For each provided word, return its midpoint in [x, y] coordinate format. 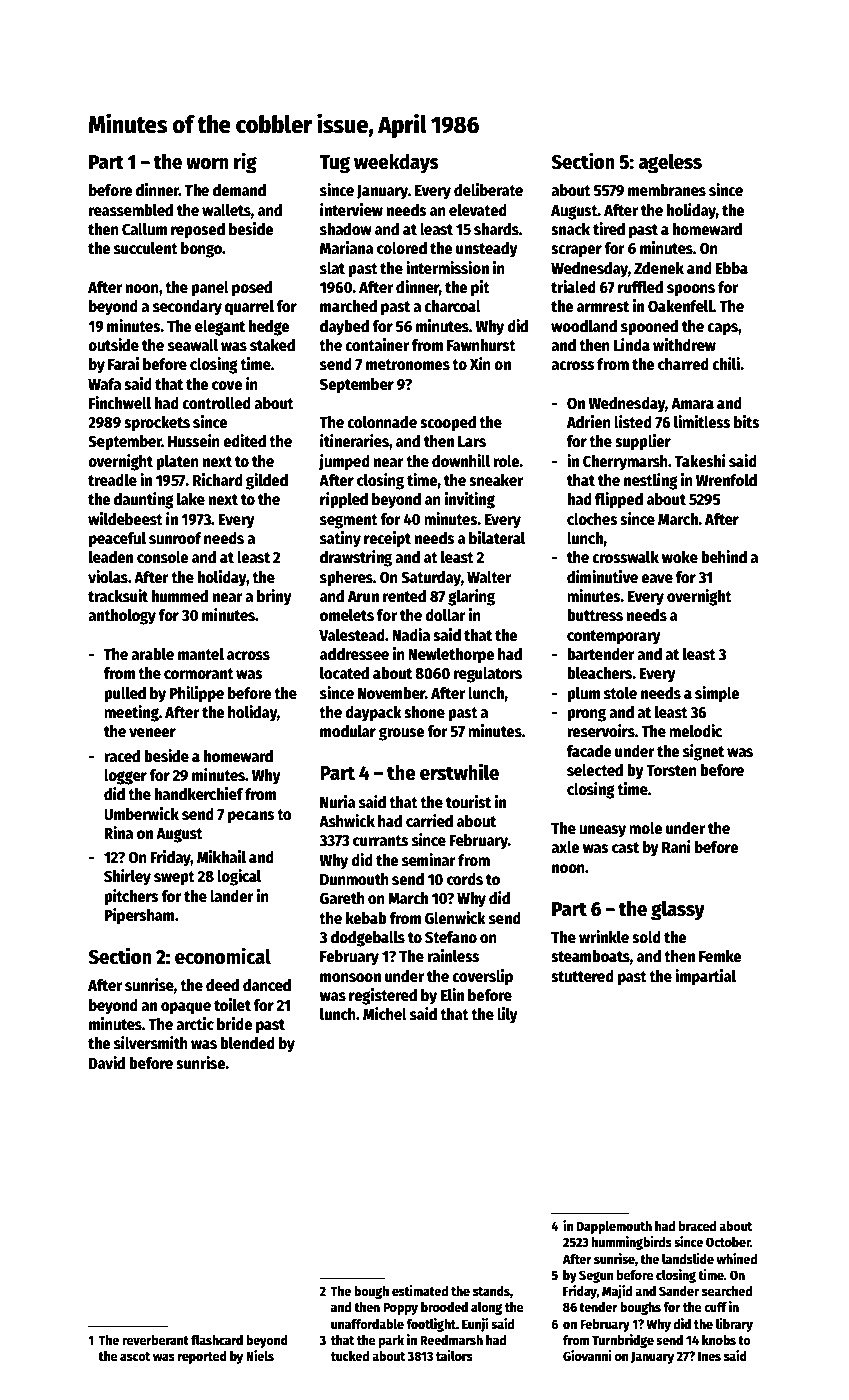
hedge [269, 328]
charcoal [452, 306]
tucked [350, 1356]
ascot [135, 1356]
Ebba [731, 268]
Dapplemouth [614, 1227]
